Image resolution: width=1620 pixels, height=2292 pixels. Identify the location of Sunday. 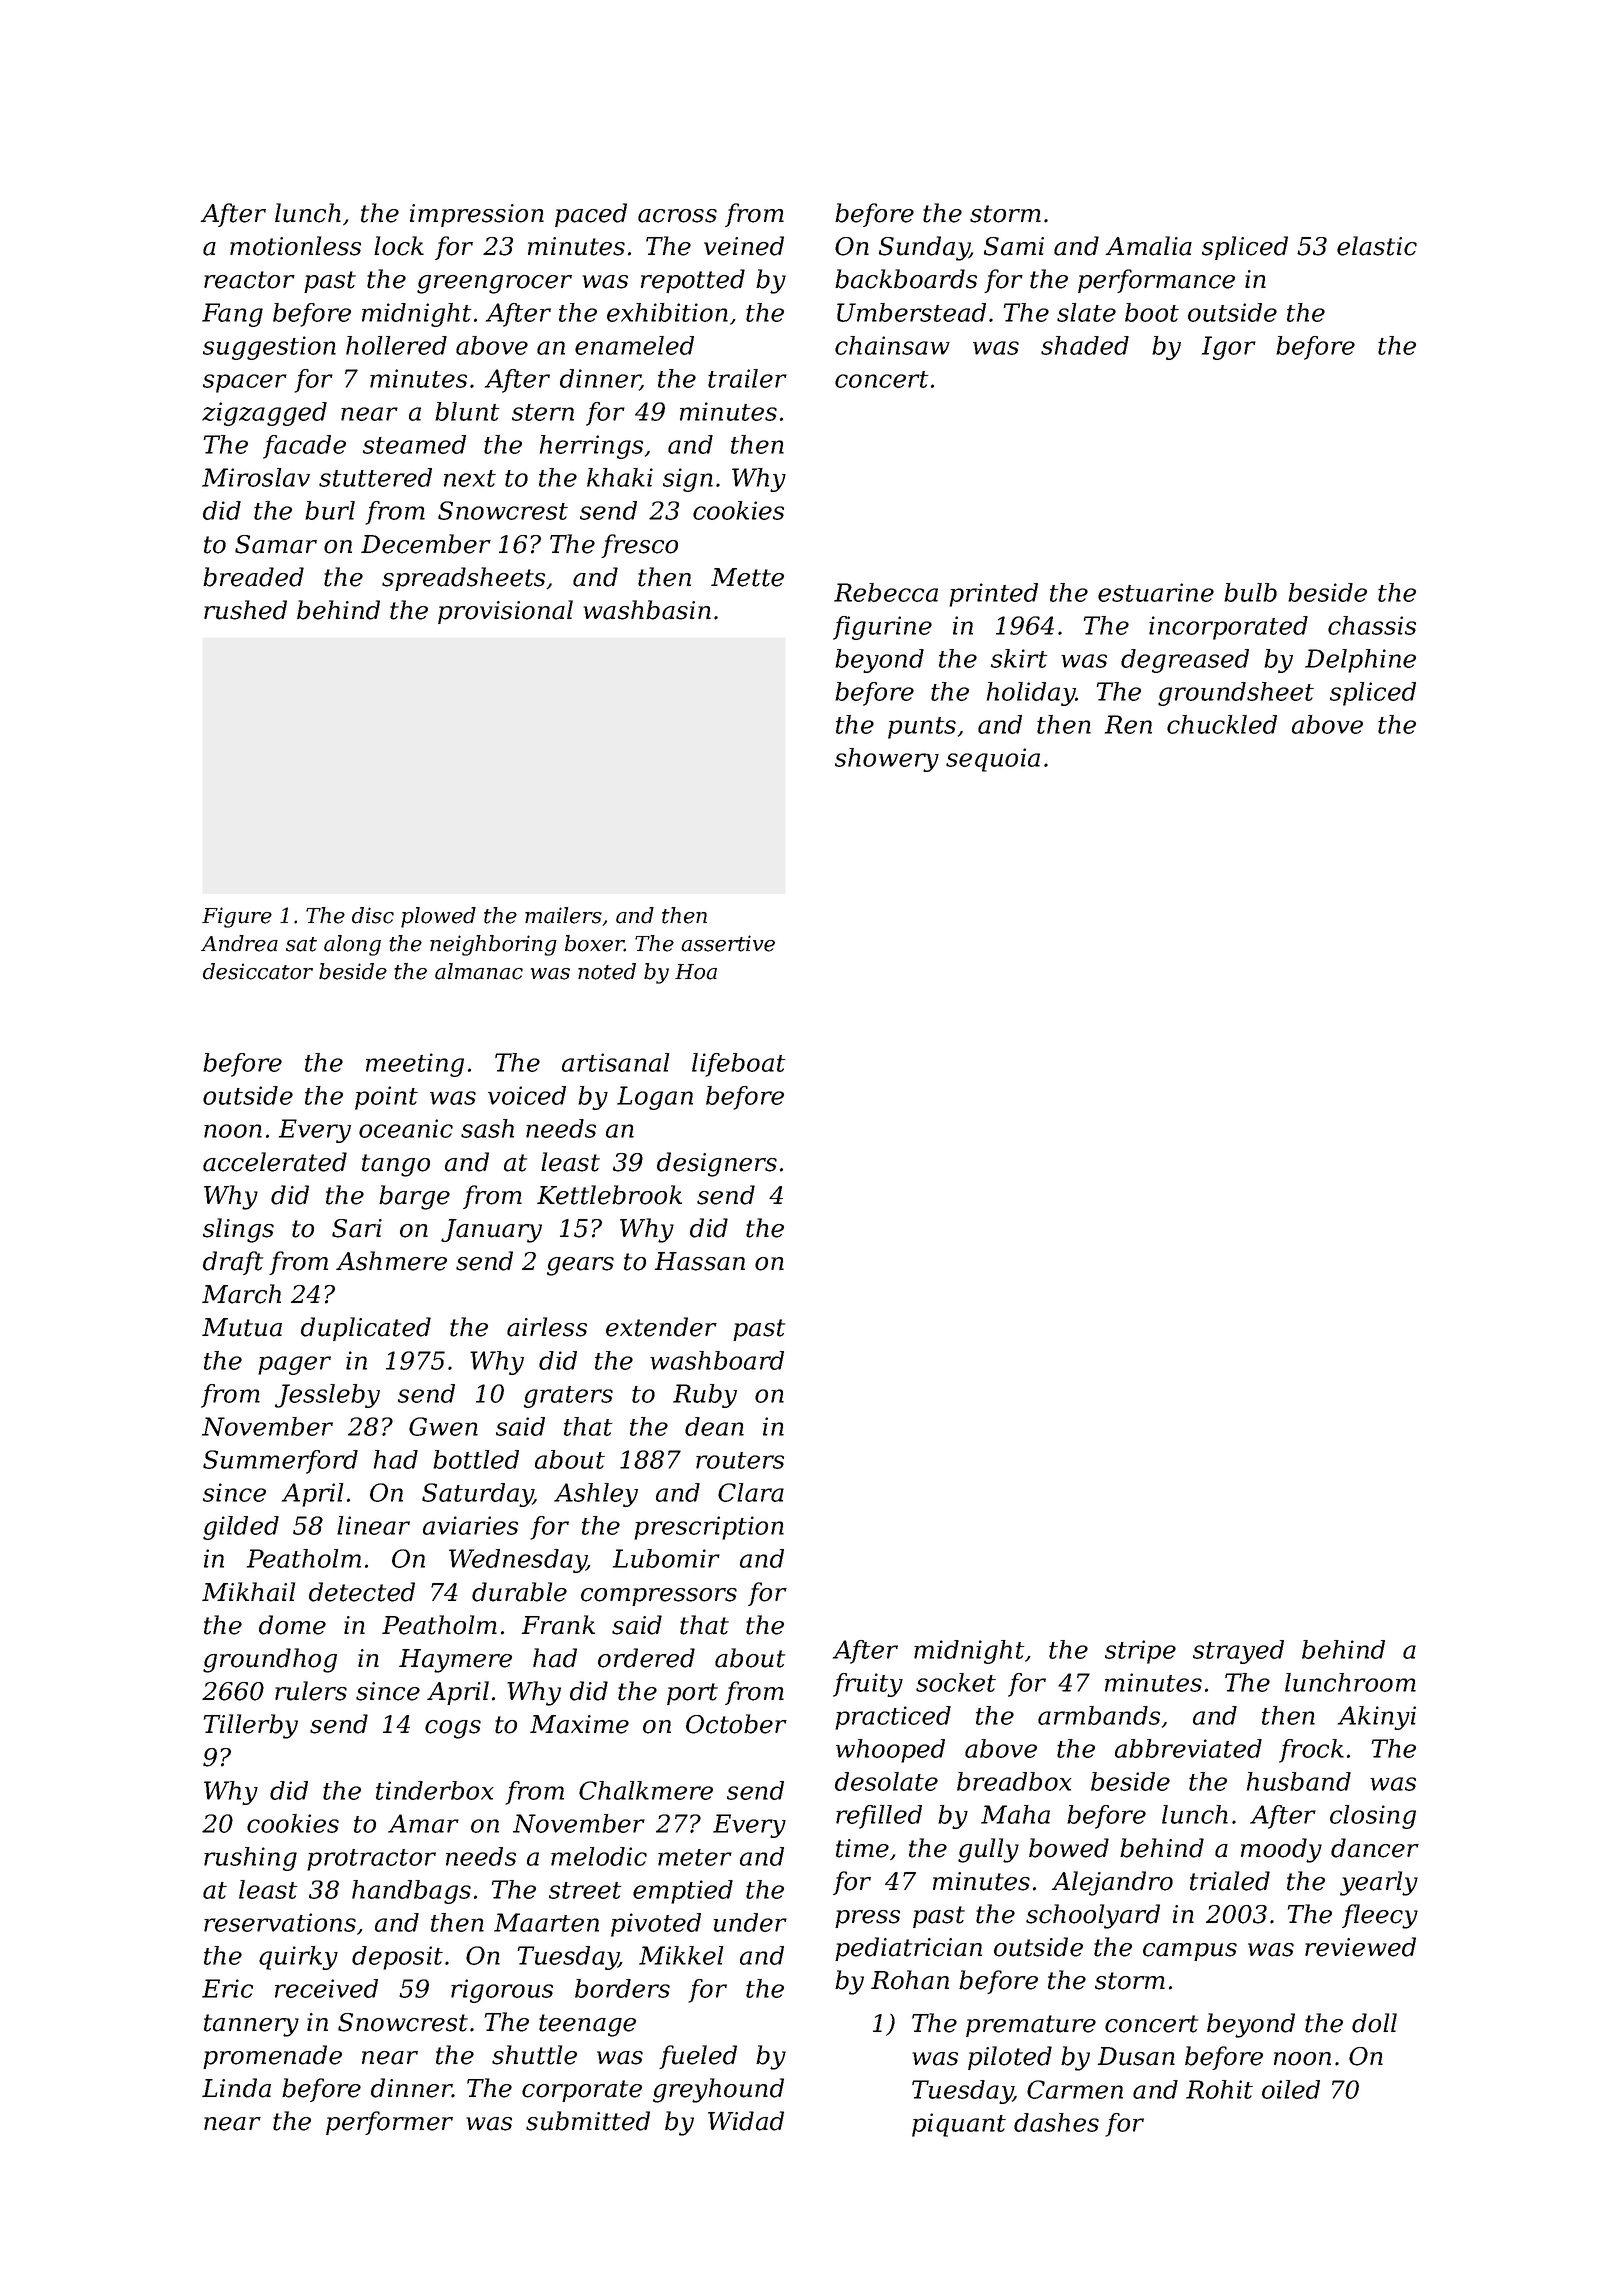
(924, 248).
